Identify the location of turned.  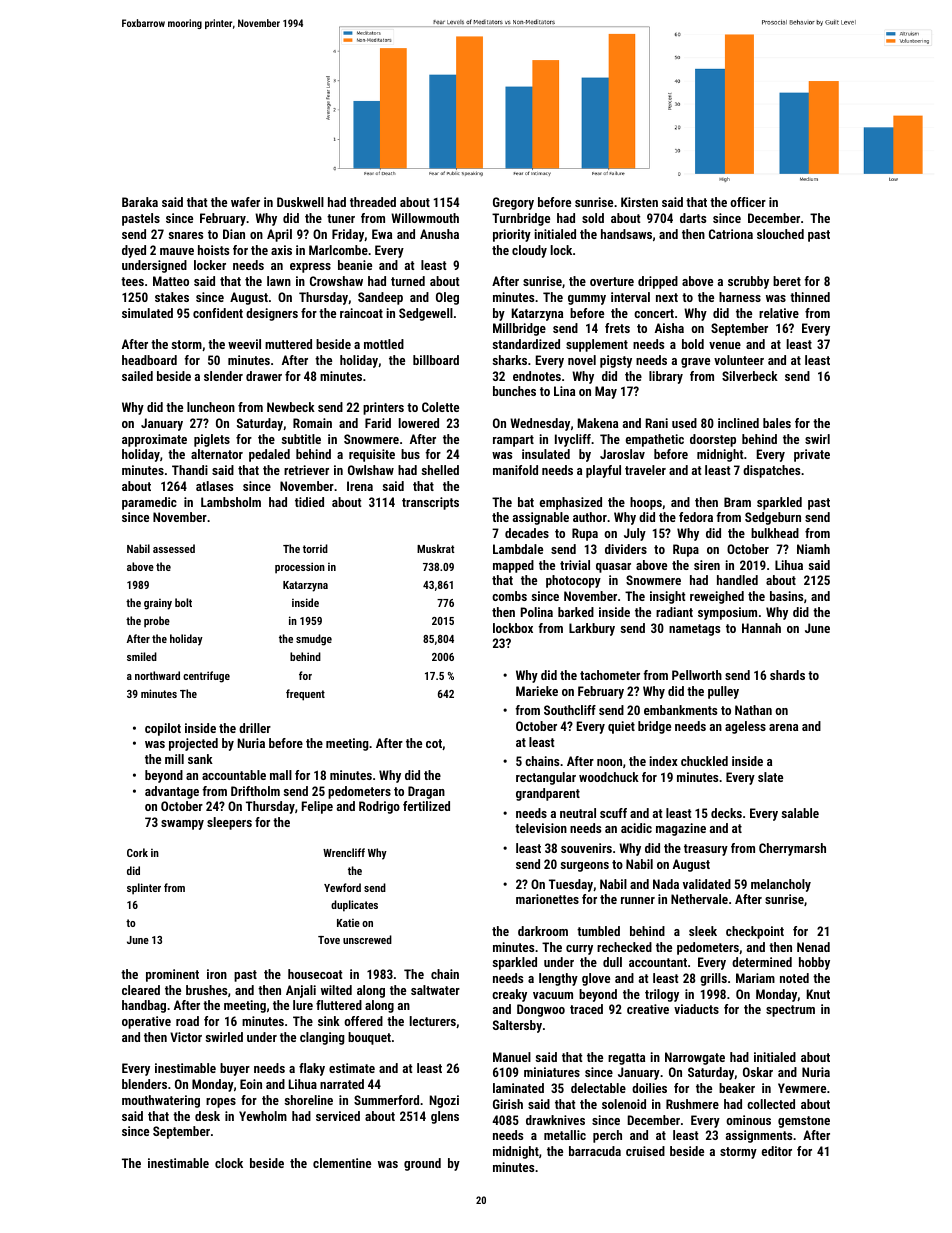
(408, 281).
